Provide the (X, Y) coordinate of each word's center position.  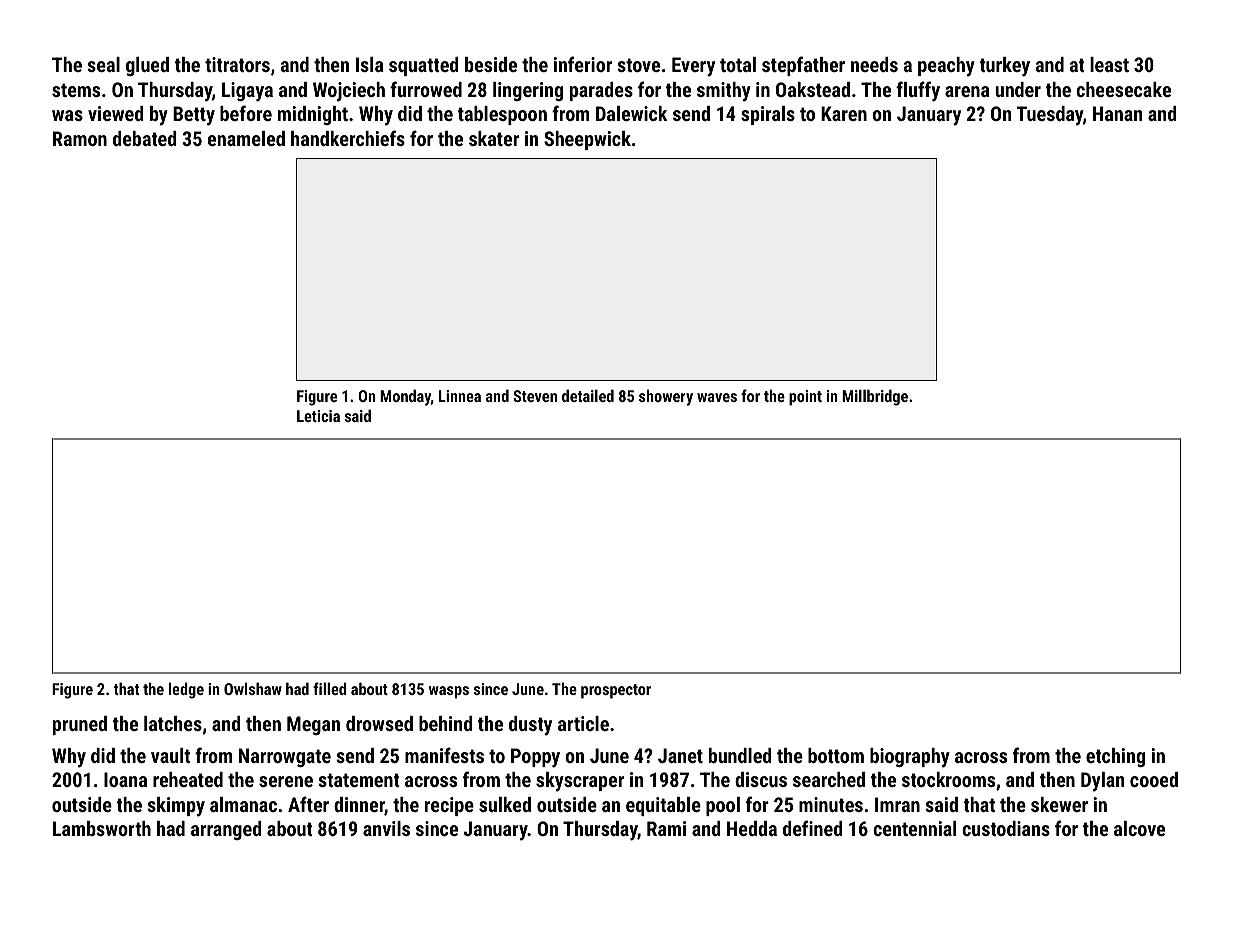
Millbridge (875, 397)
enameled (246, 138)
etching (1115, 757)
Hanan (1117, 113)
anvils (386, 828)
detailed (588, 395)
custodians (1006, 828)
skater (494, 138)
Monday (405, 397)
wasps (449, 692)
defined (812, 828)
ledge (186, 690)
